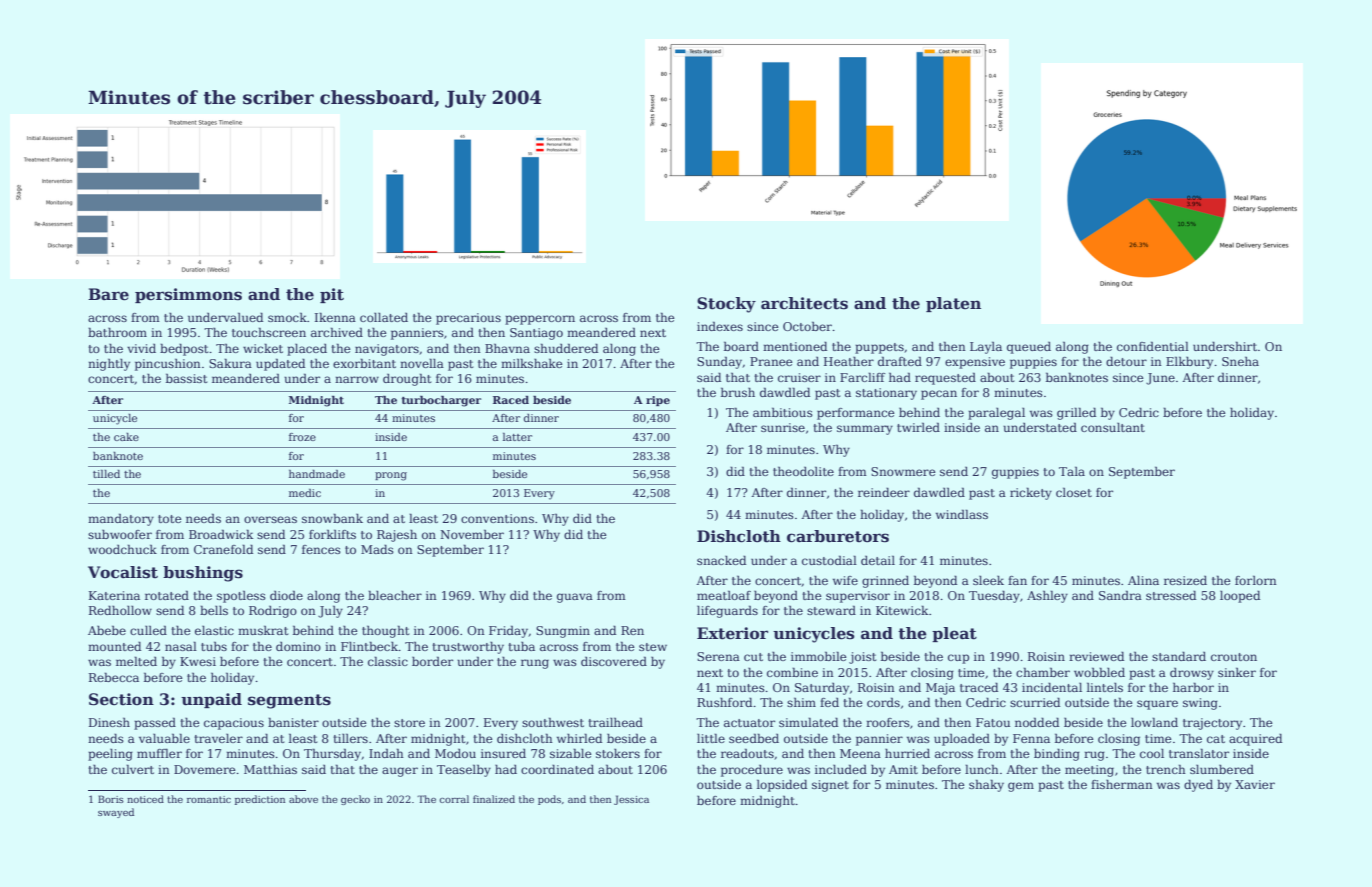  I want to click on consultant, so click(1113, 427).
